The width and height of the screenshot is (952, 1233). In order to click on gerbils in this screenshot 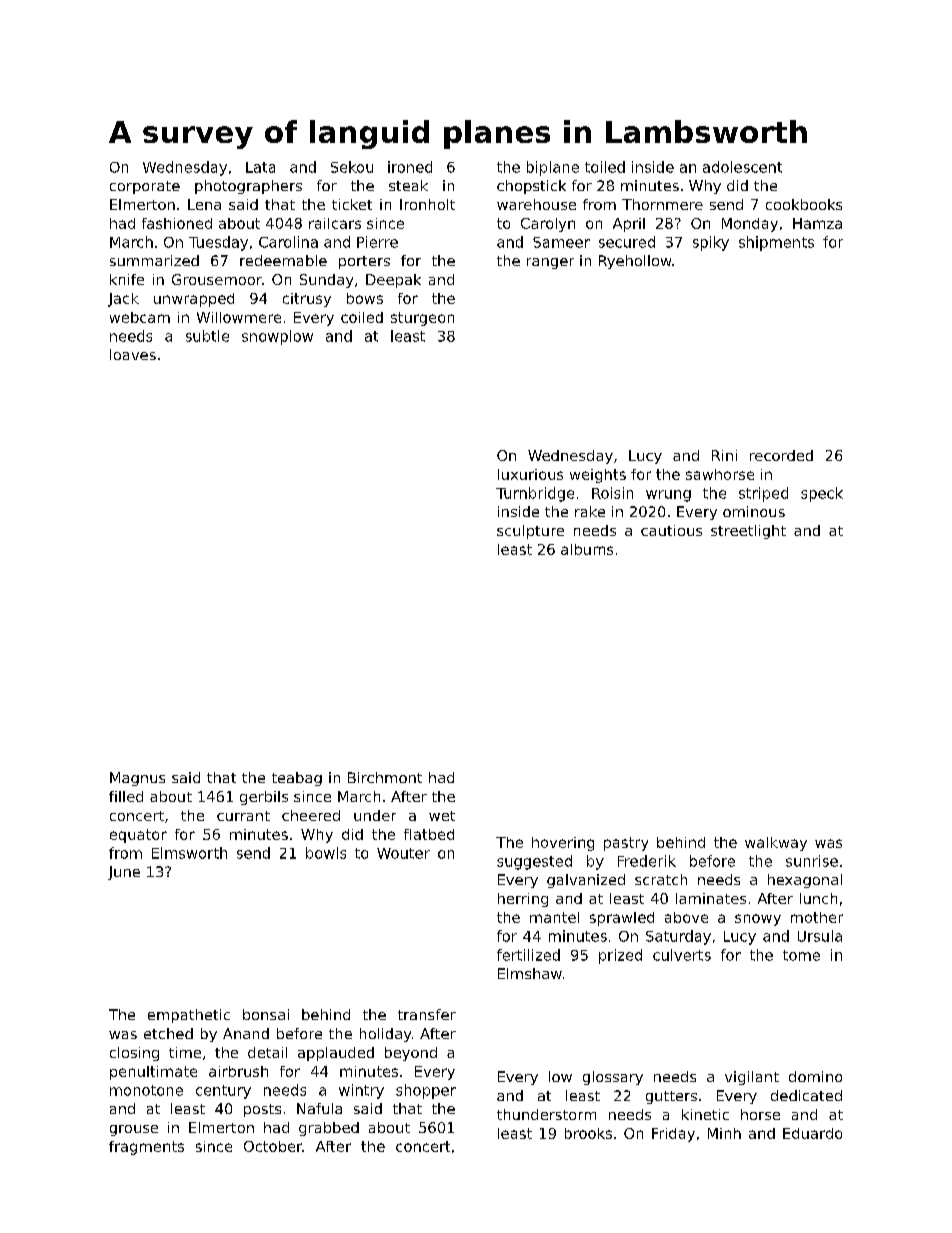, I will do `click(264, 798)`.
